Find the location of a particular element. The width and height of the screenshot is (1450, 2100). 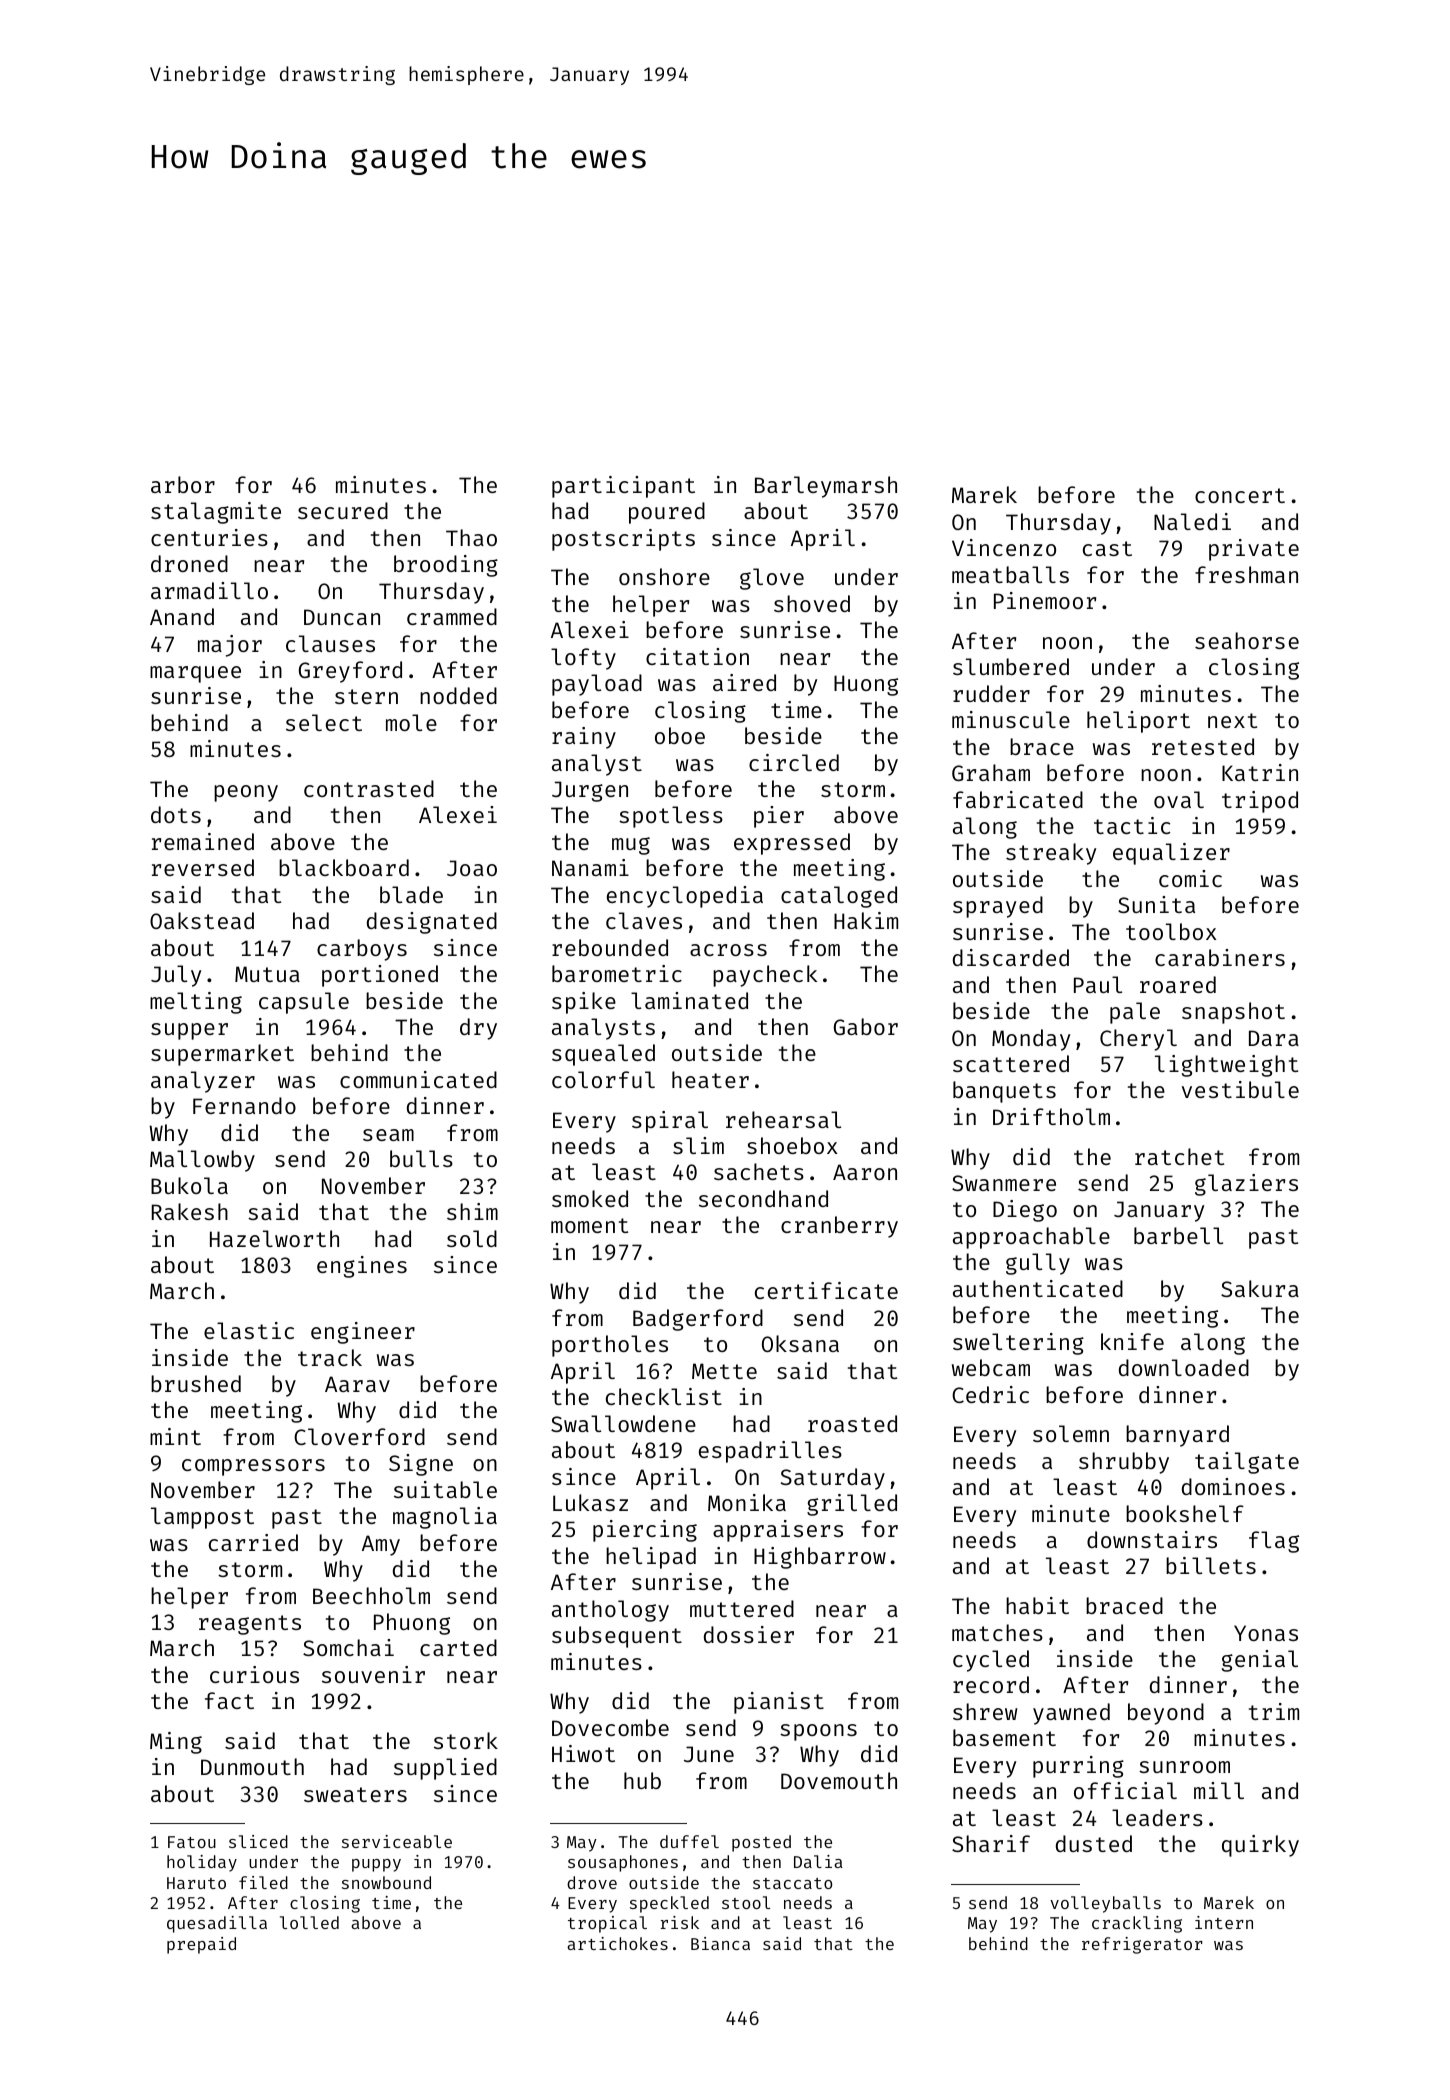

slumbered is located at coordinates (1011, 666).
